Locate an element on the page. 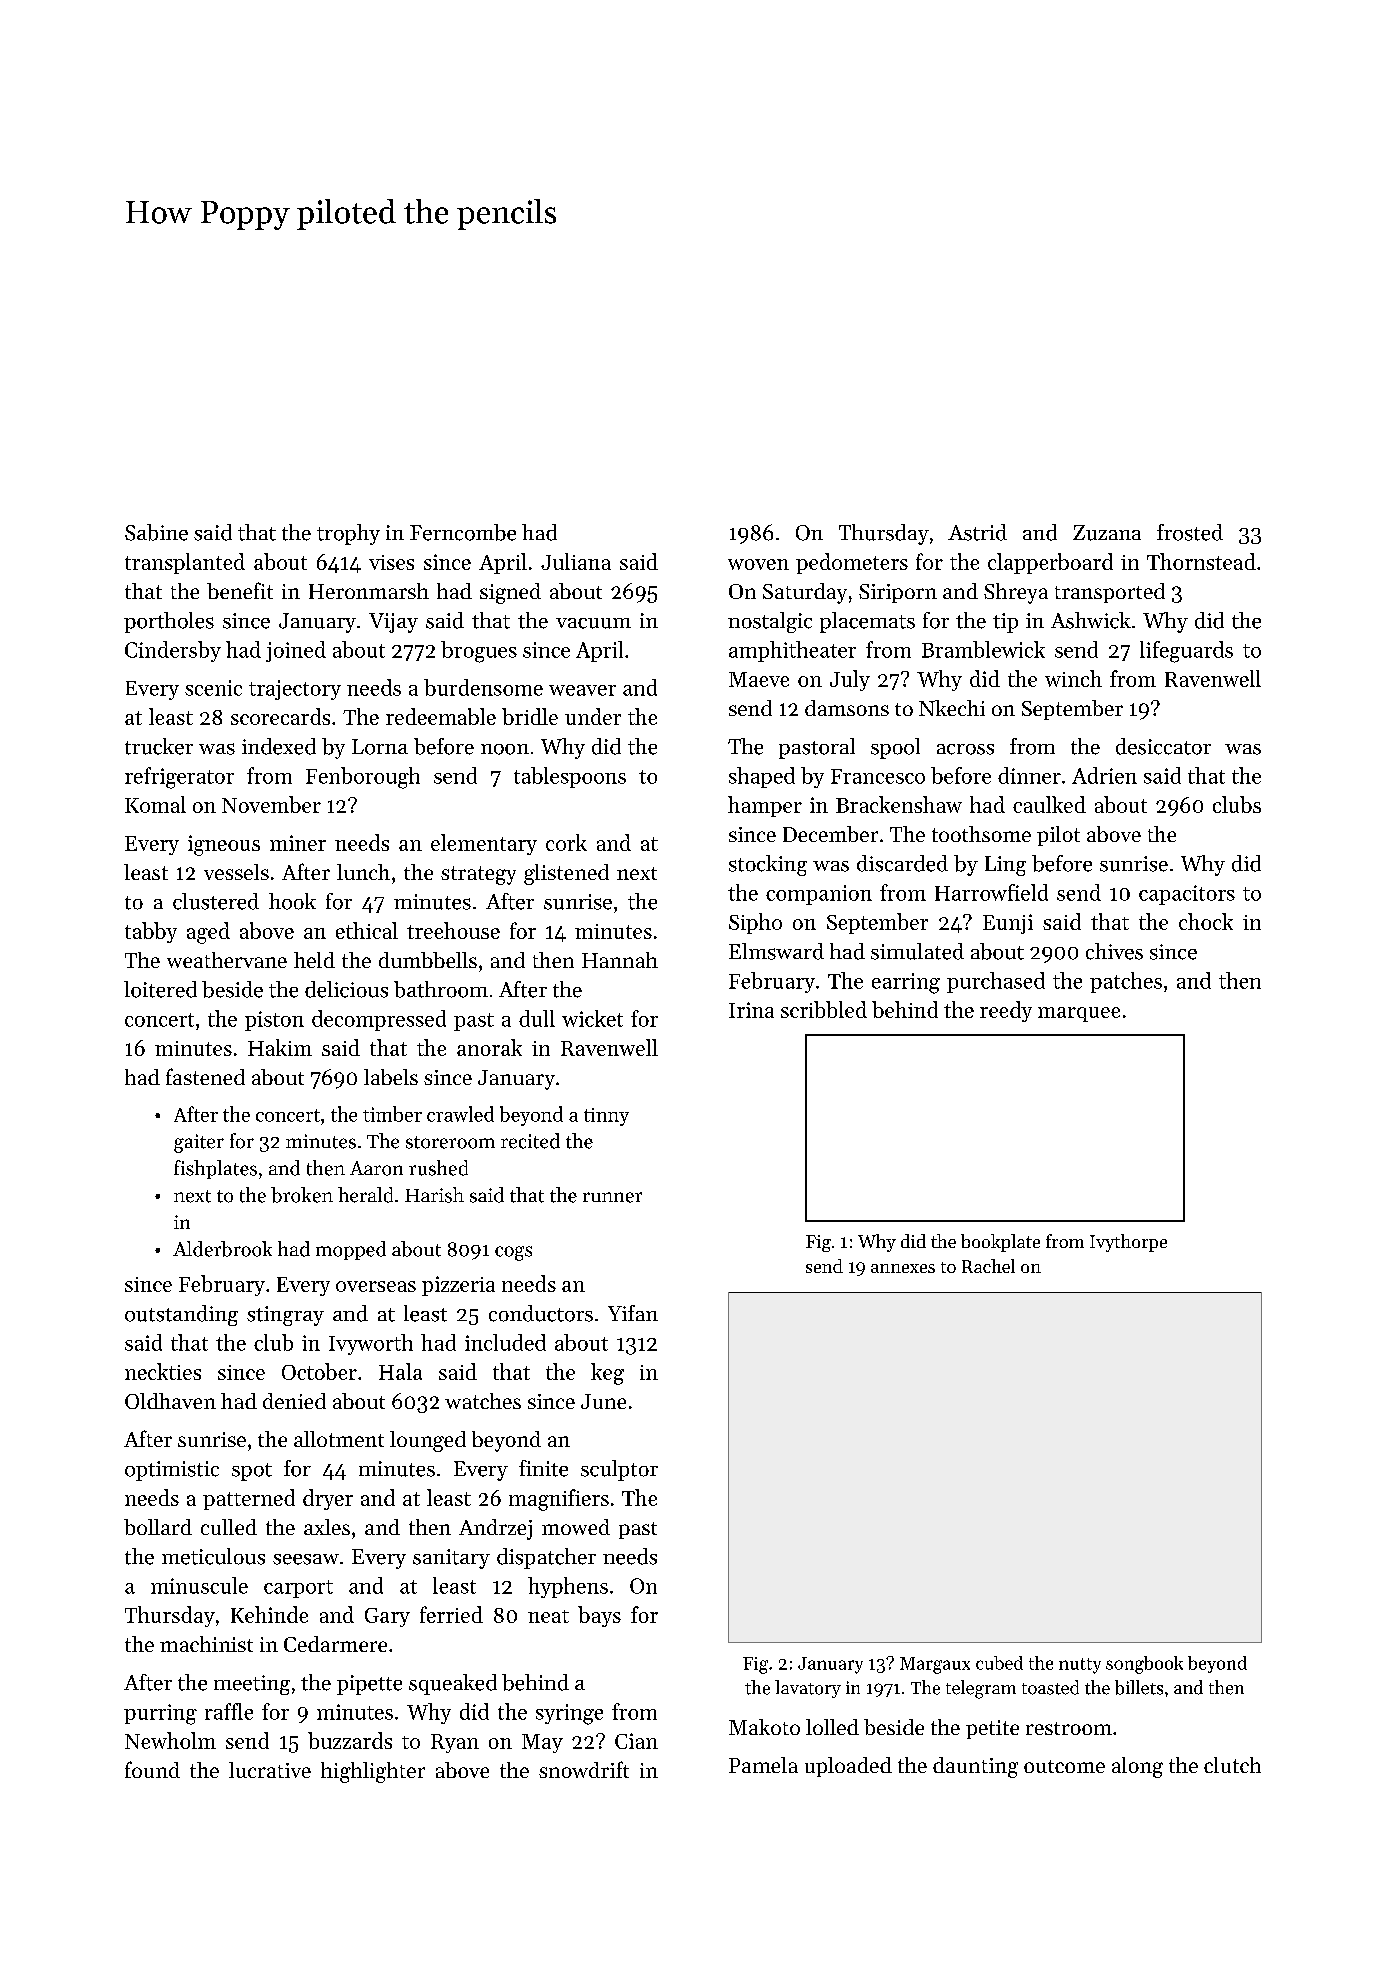 The image size is (1386, 1969). Ivyworth is located at coordinates (371, 1344).
